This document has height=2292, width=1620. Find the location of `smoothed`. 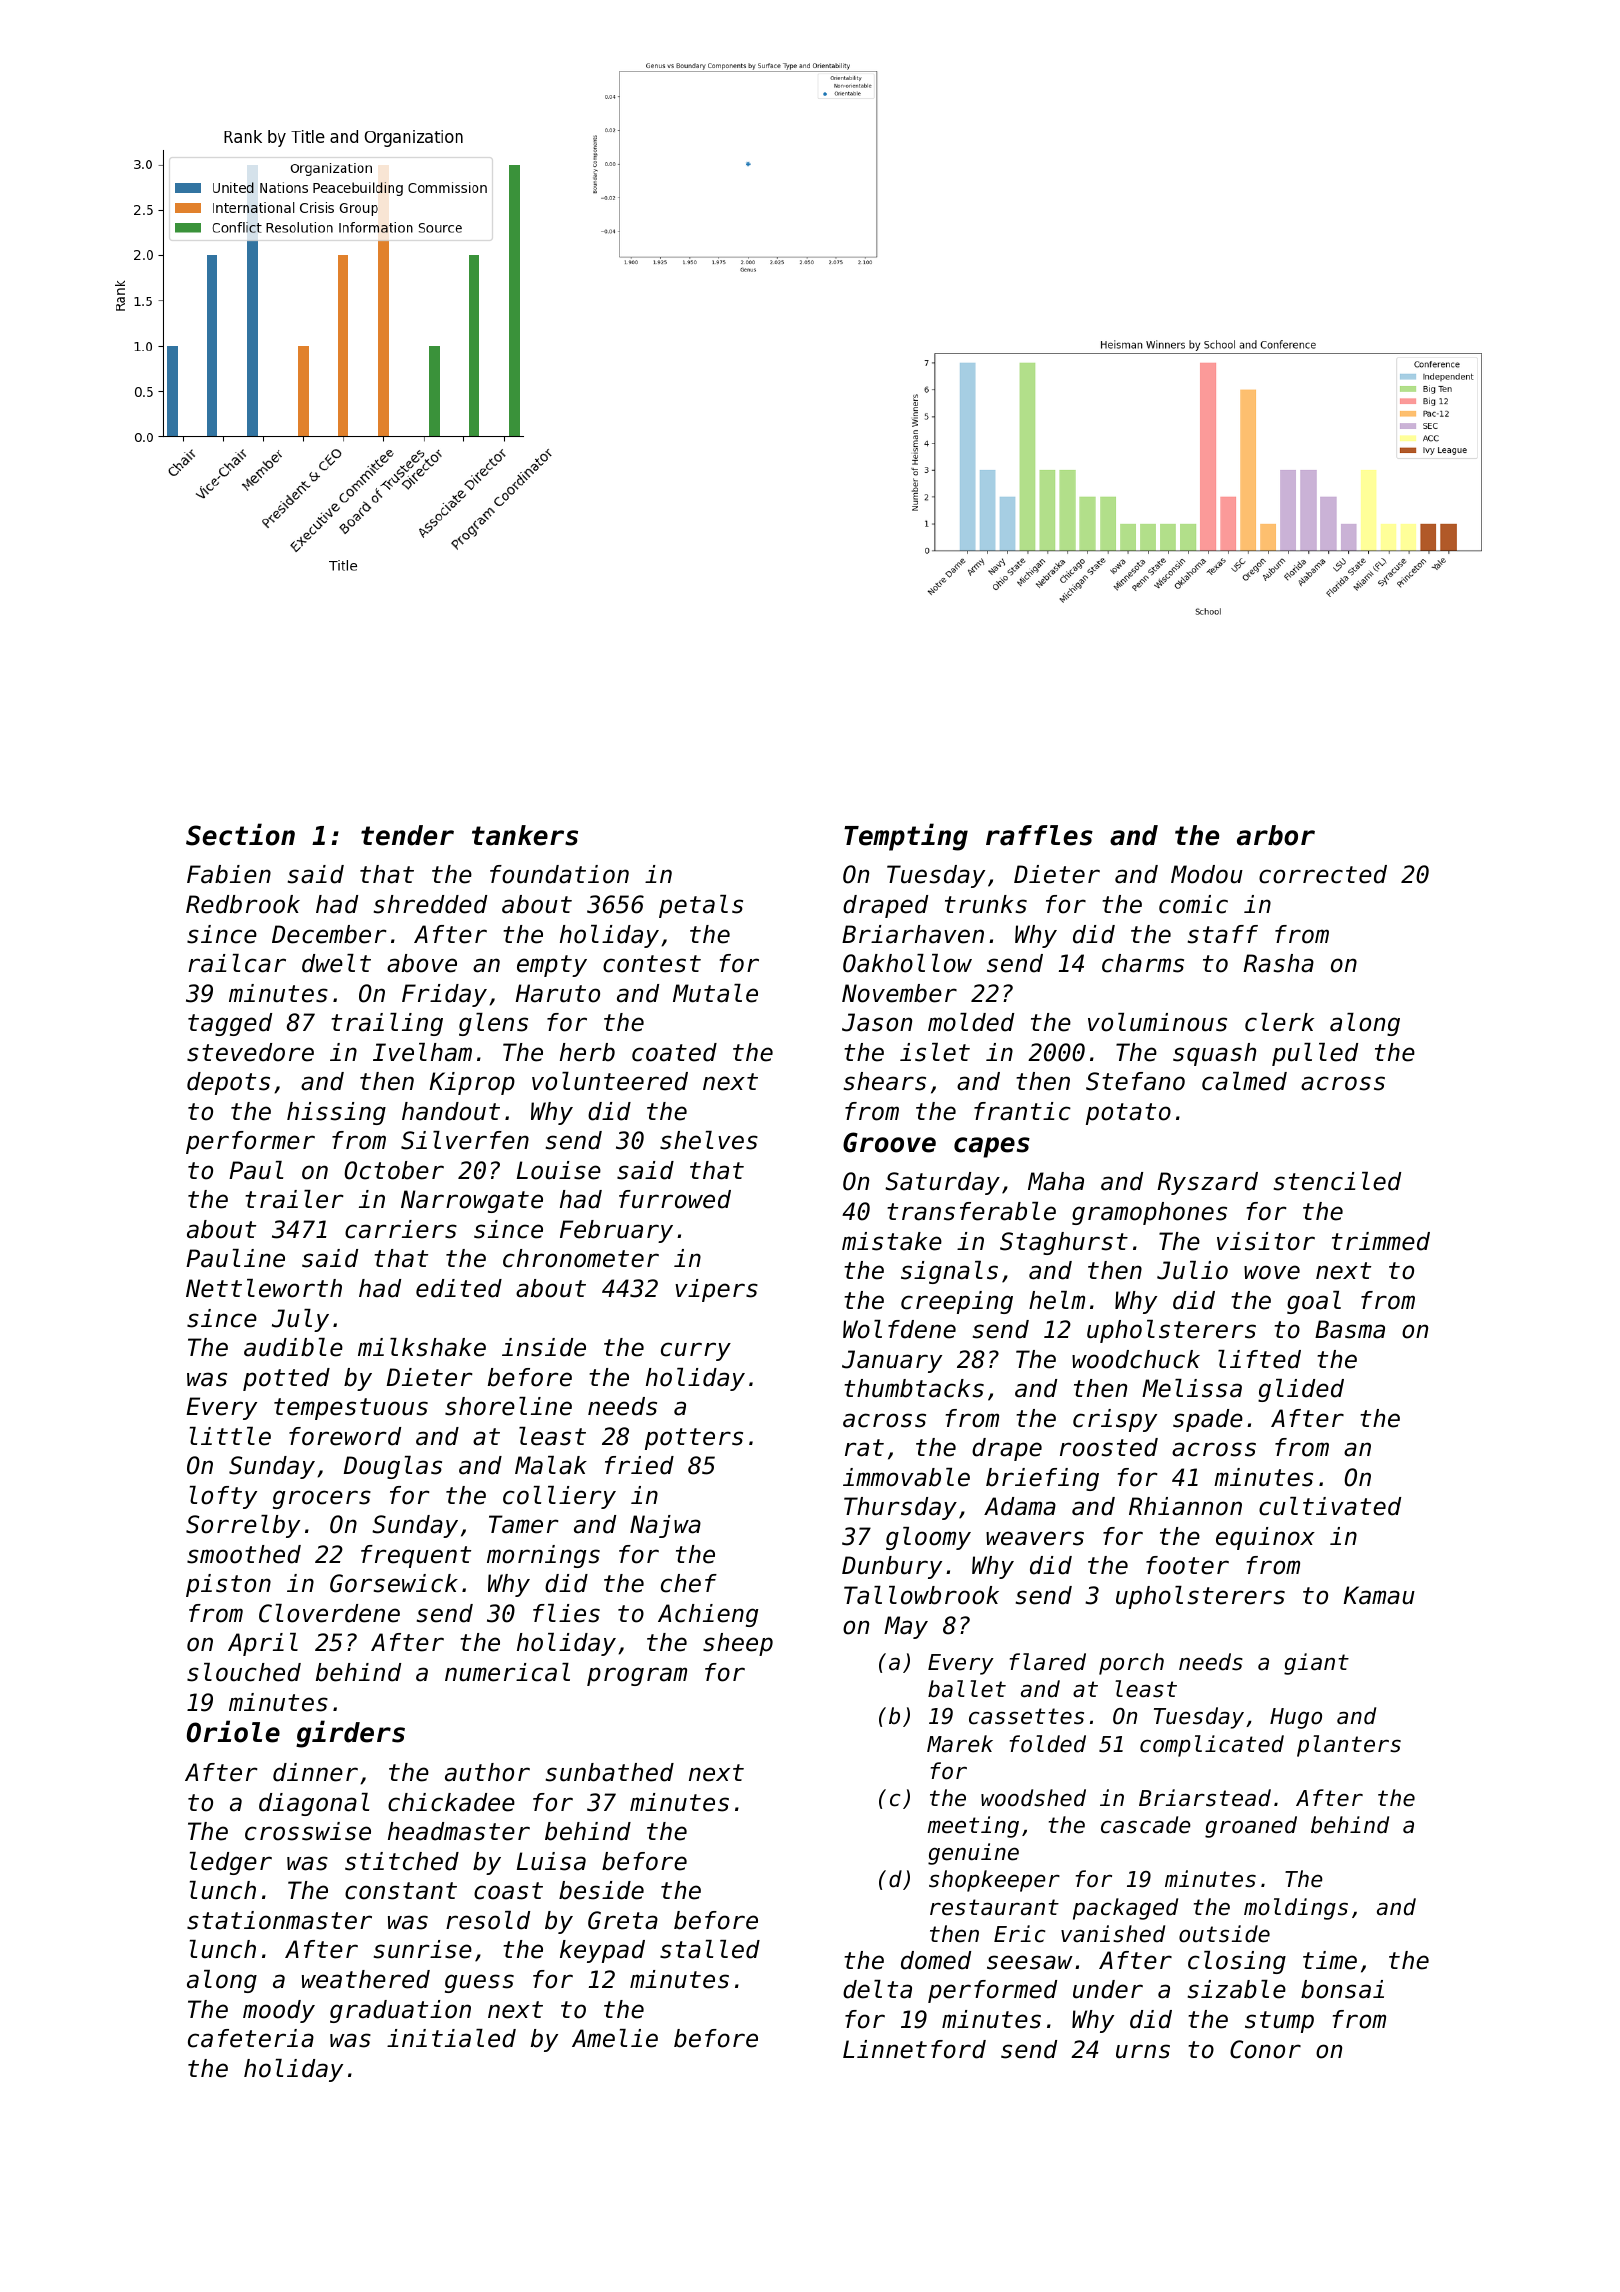

smoothed is located at coordinates (244, 1554).
